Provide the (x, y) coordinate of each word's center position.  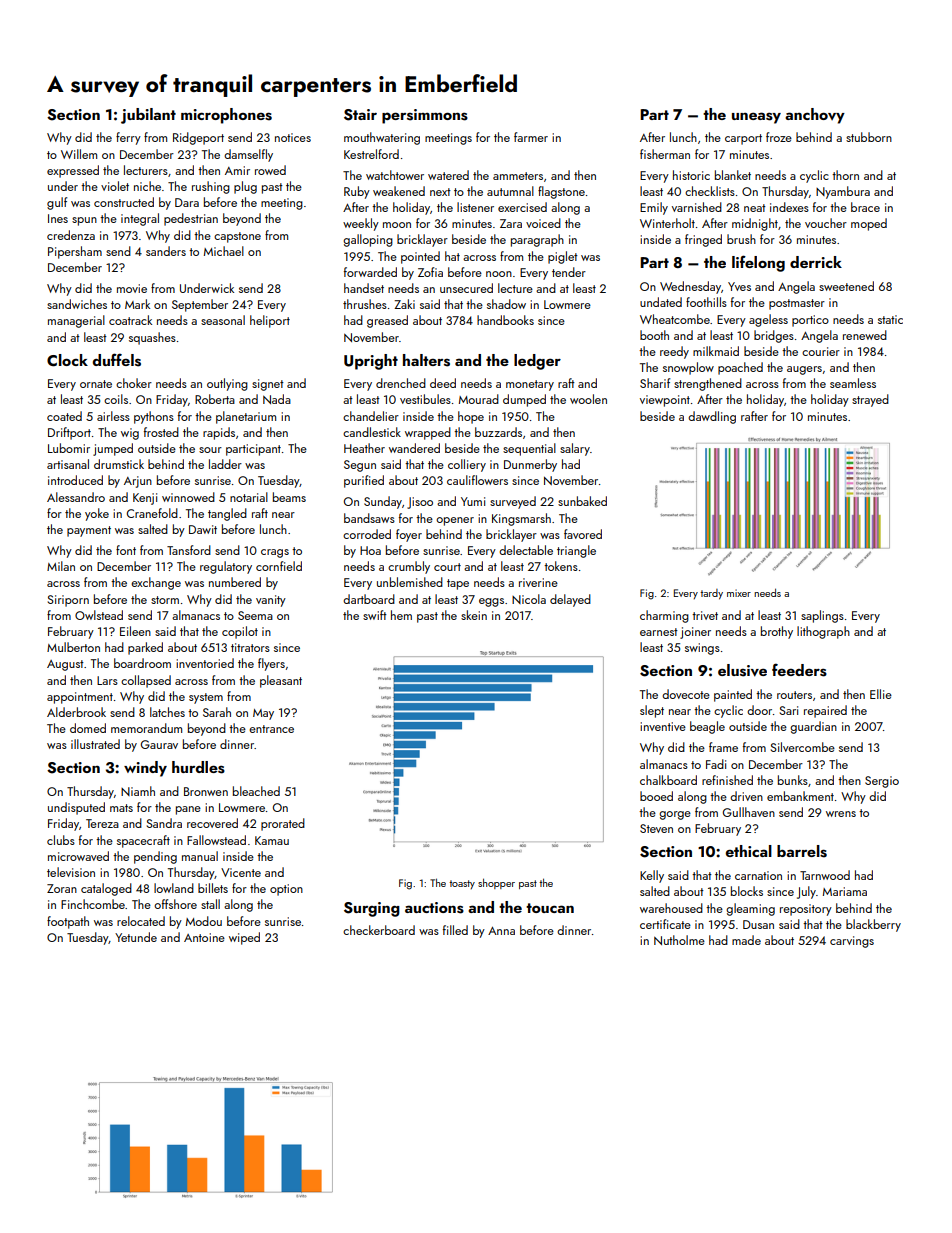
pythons (154, 417)
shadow (506, 304)
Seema (255, 615)
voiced (543, 223)
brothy (777, 632)
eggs (491, 602)
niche (147, 186)
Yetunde (136, 937)
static (890, 319)
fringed (703, 240)
